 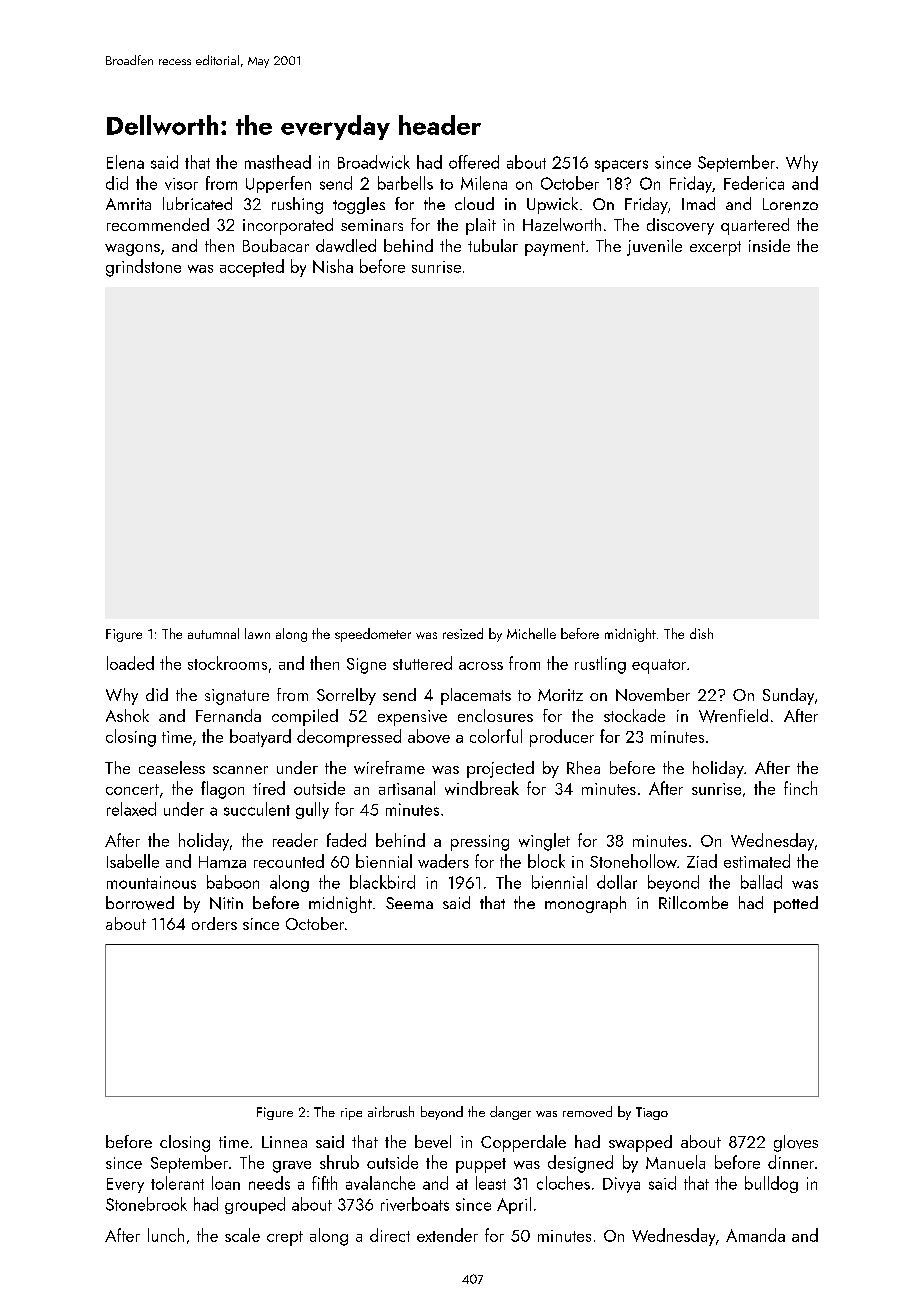 I want to click on borrowed, so click(x=140, y=903).
